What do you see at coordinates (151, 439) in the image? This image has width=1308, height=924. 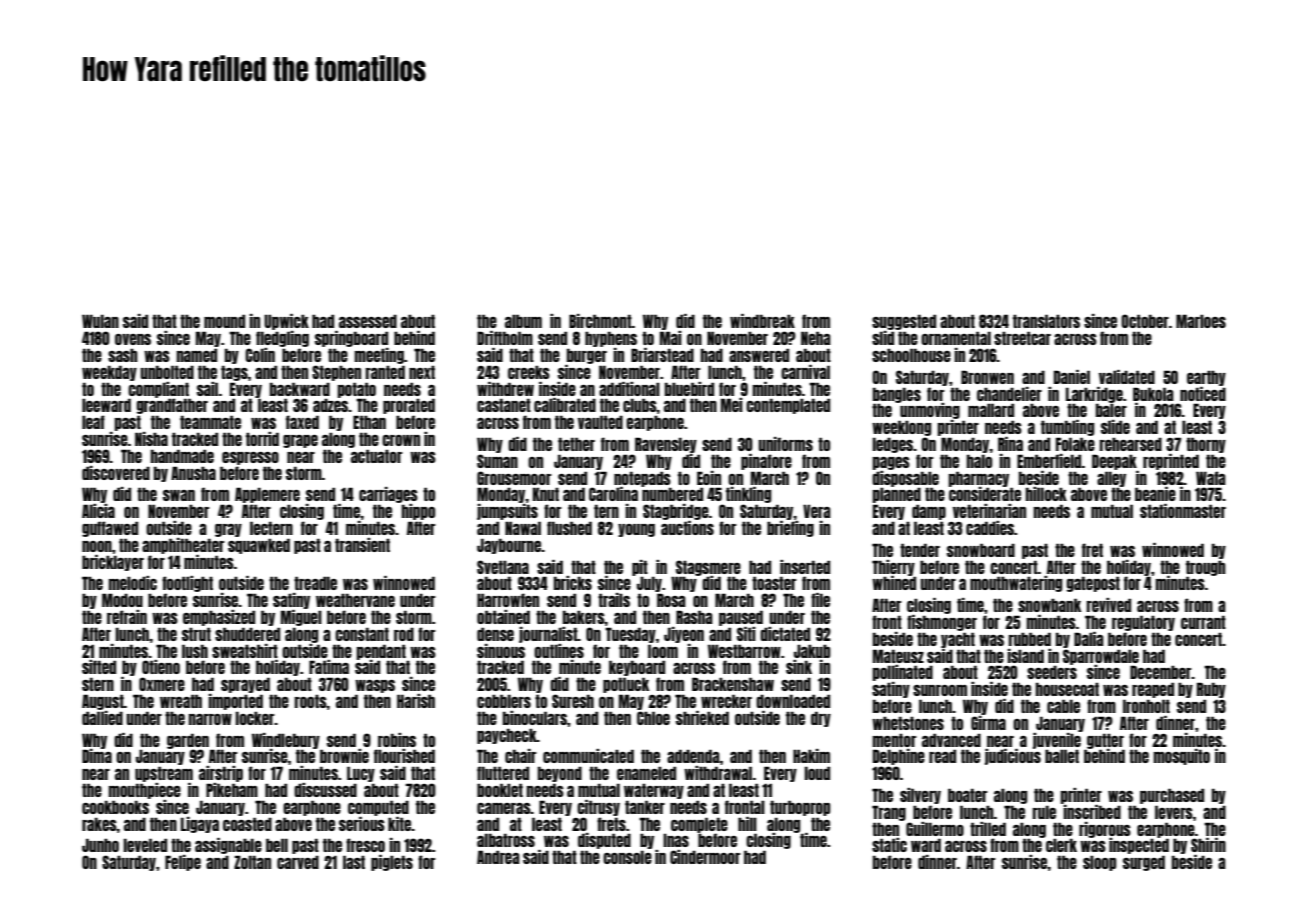 I see `Nisha` at bounding box center [151, 439].
